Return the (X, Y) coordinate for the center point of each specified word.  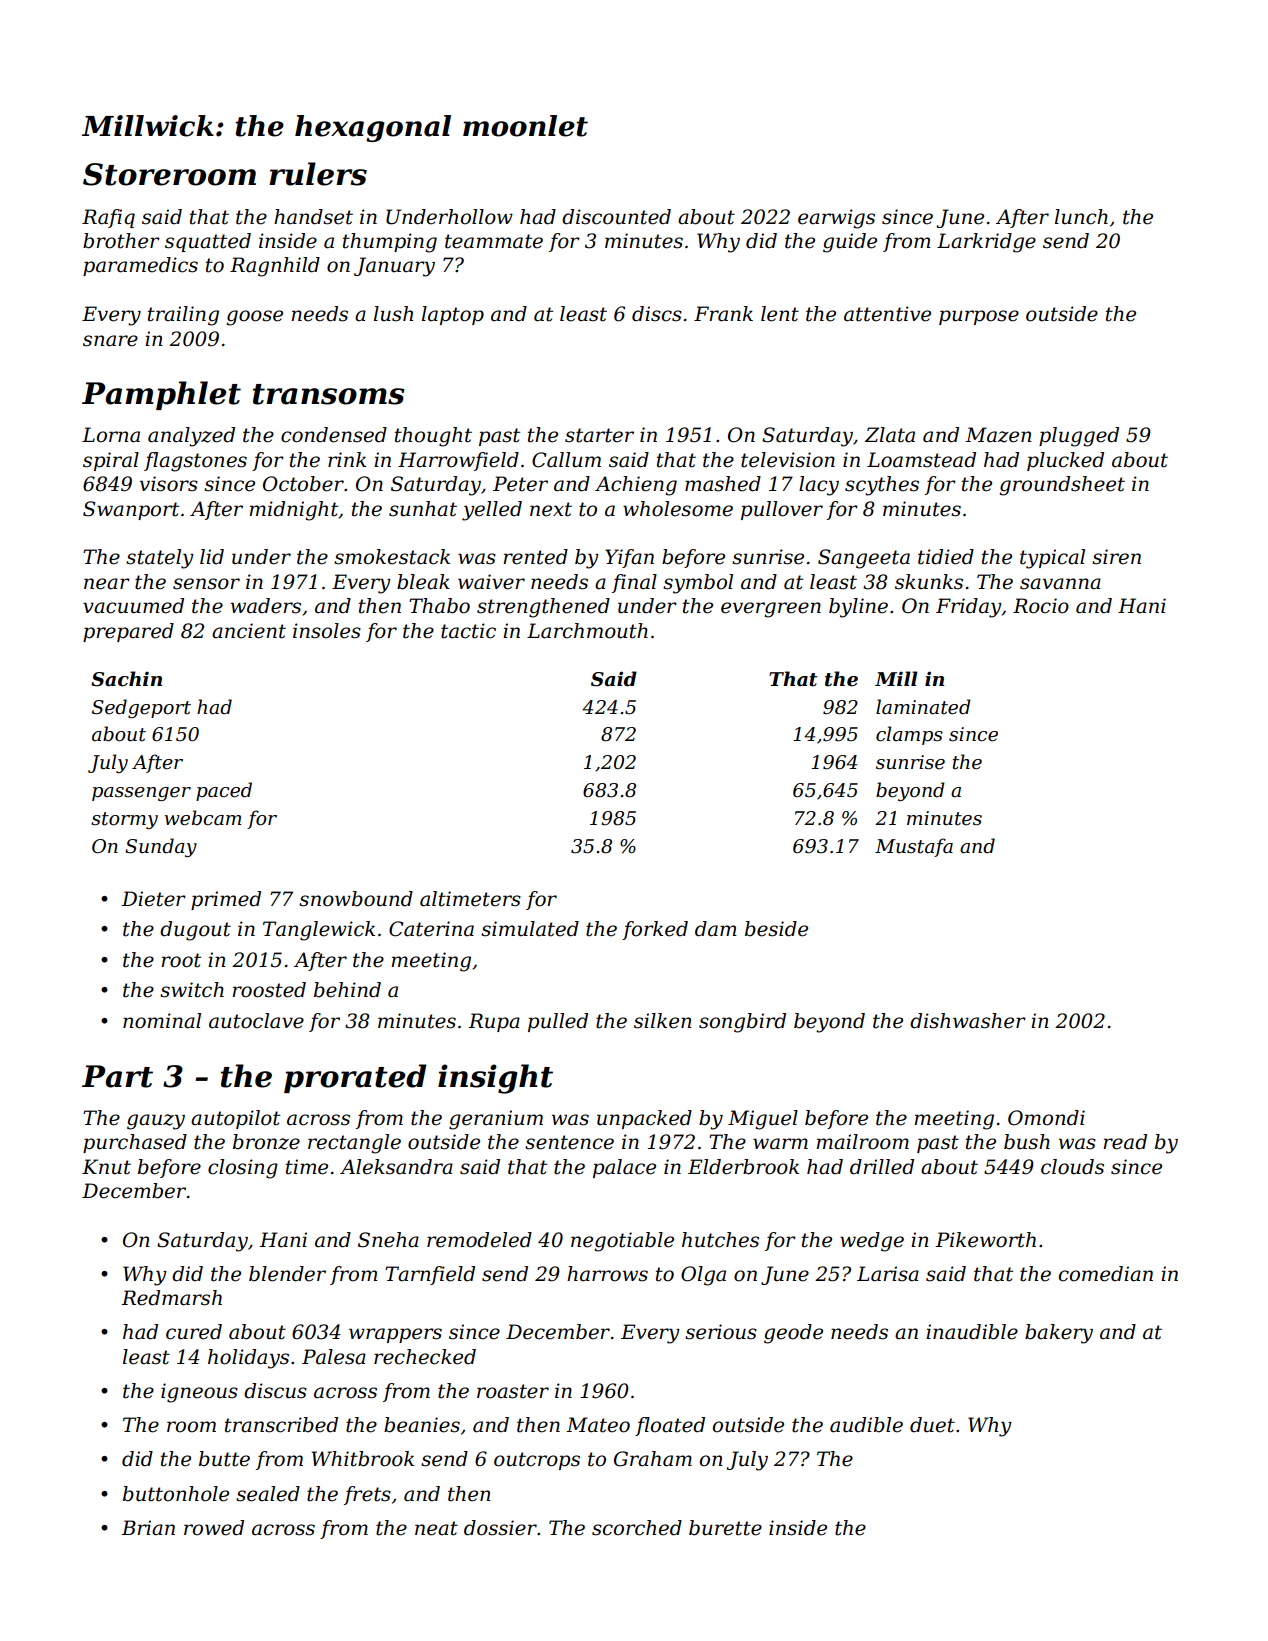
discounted (616, 217)
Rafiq (108, 218)
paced (224, 791)
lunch (1081, 217)
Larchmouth (587, 631)
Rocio (1041, 606)
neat (436, 1528)
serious (721, 1332)
